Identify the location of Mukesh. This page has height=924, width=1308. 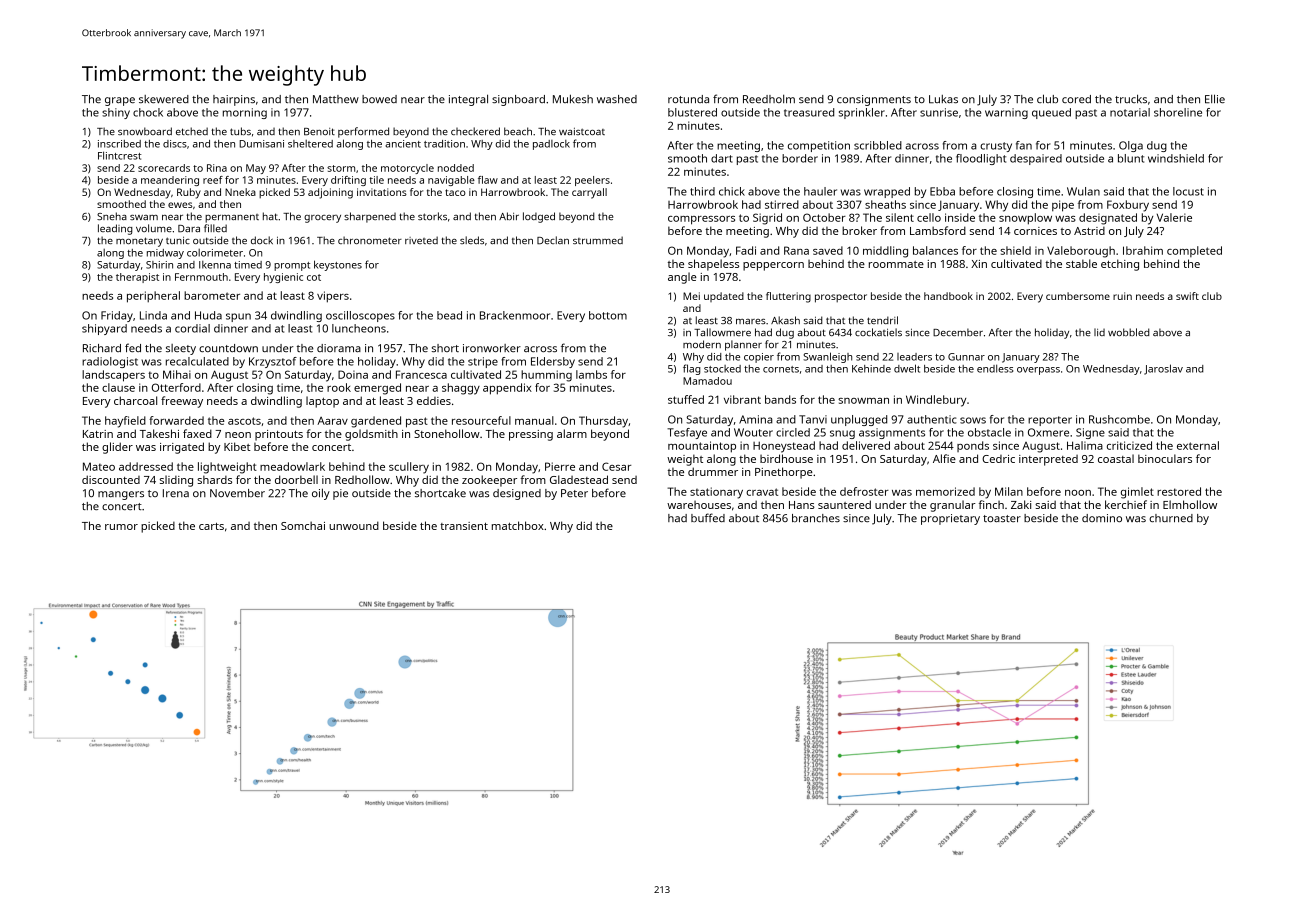
(573, 99).
